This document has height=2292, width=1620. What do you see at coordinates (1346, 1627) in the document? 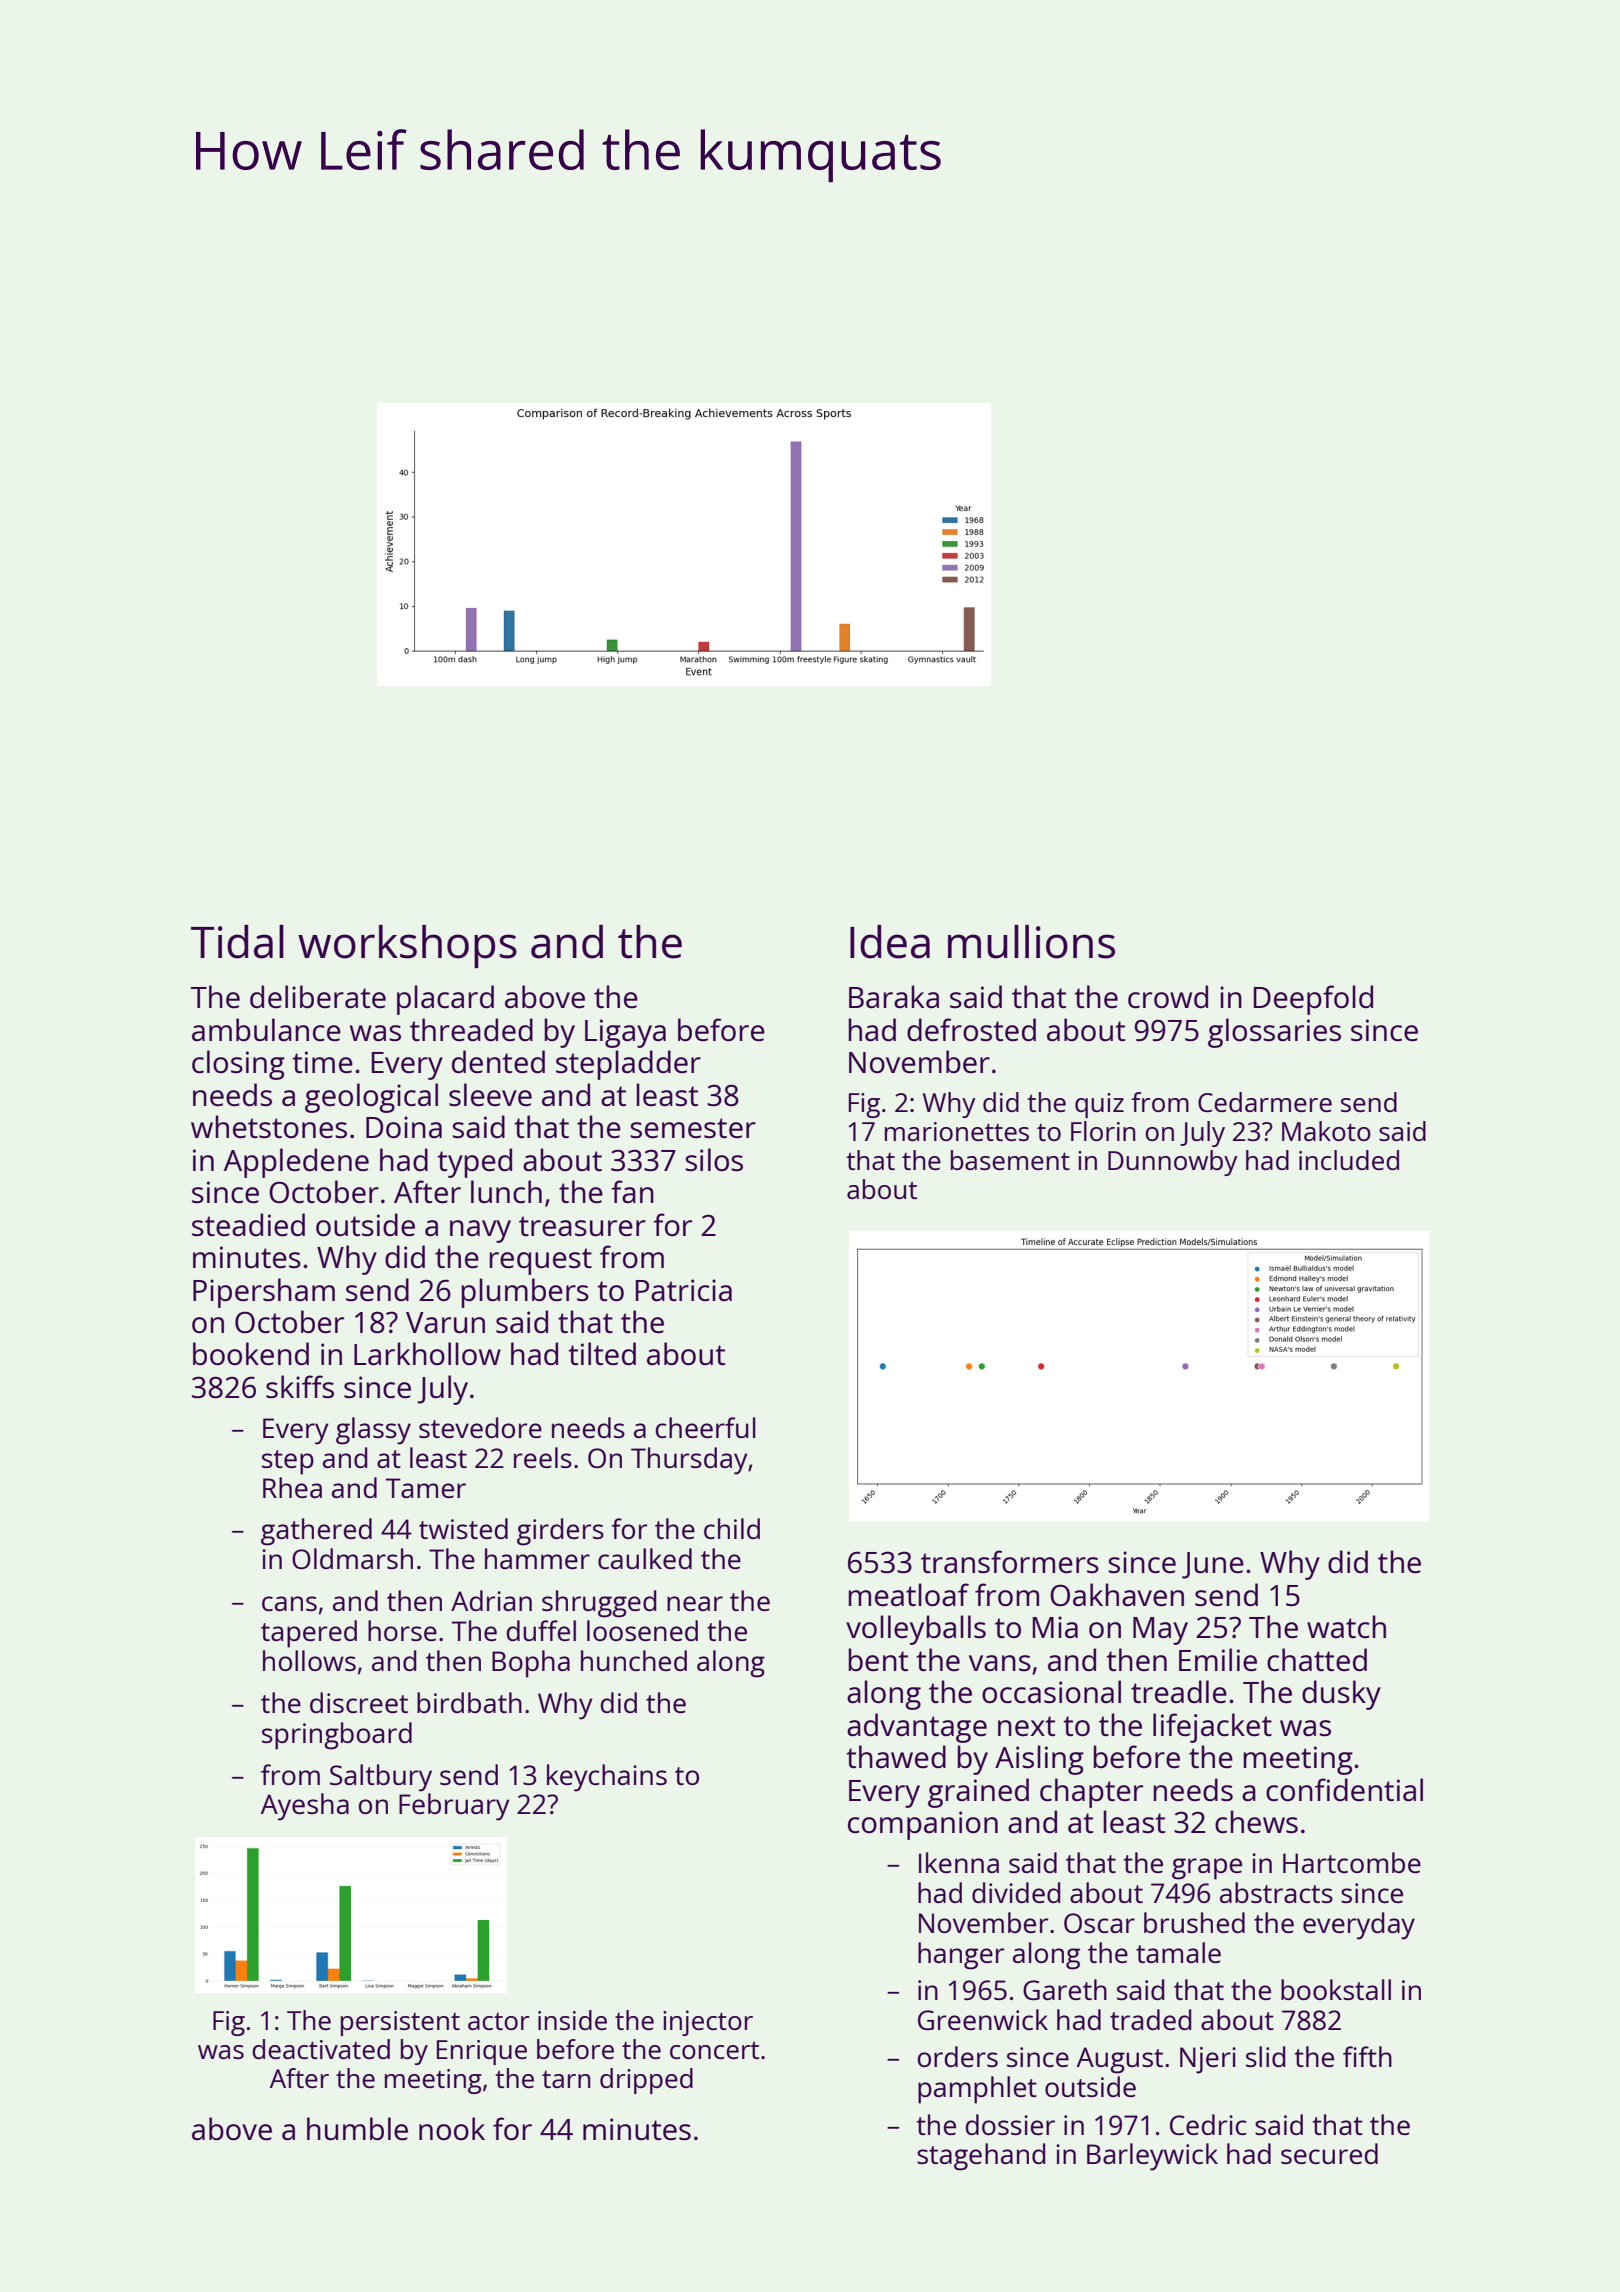
I see `watch` at bounding box center [1346, 1627].
